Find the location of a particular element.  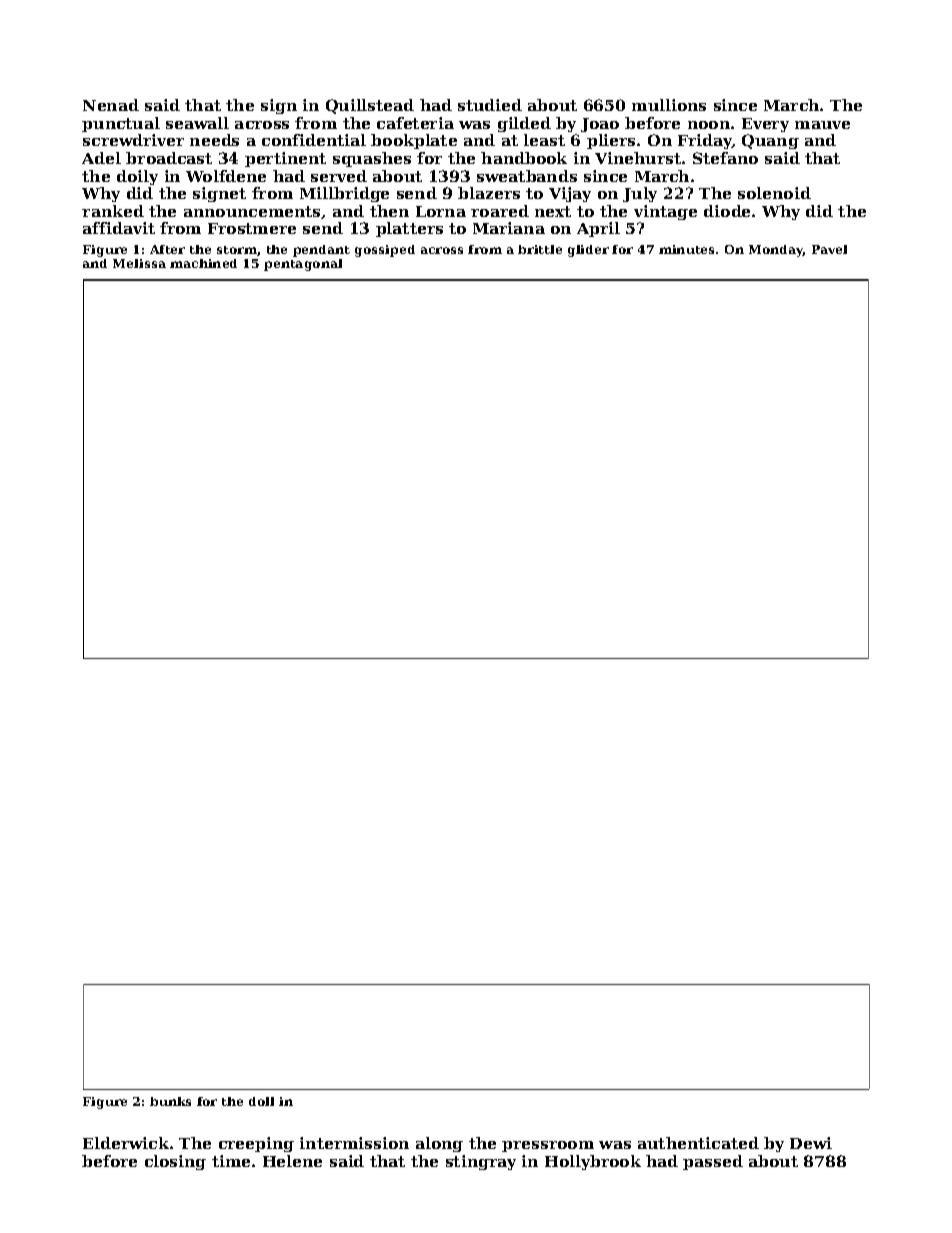

Dewi is located at coordinates (811, 1143).
